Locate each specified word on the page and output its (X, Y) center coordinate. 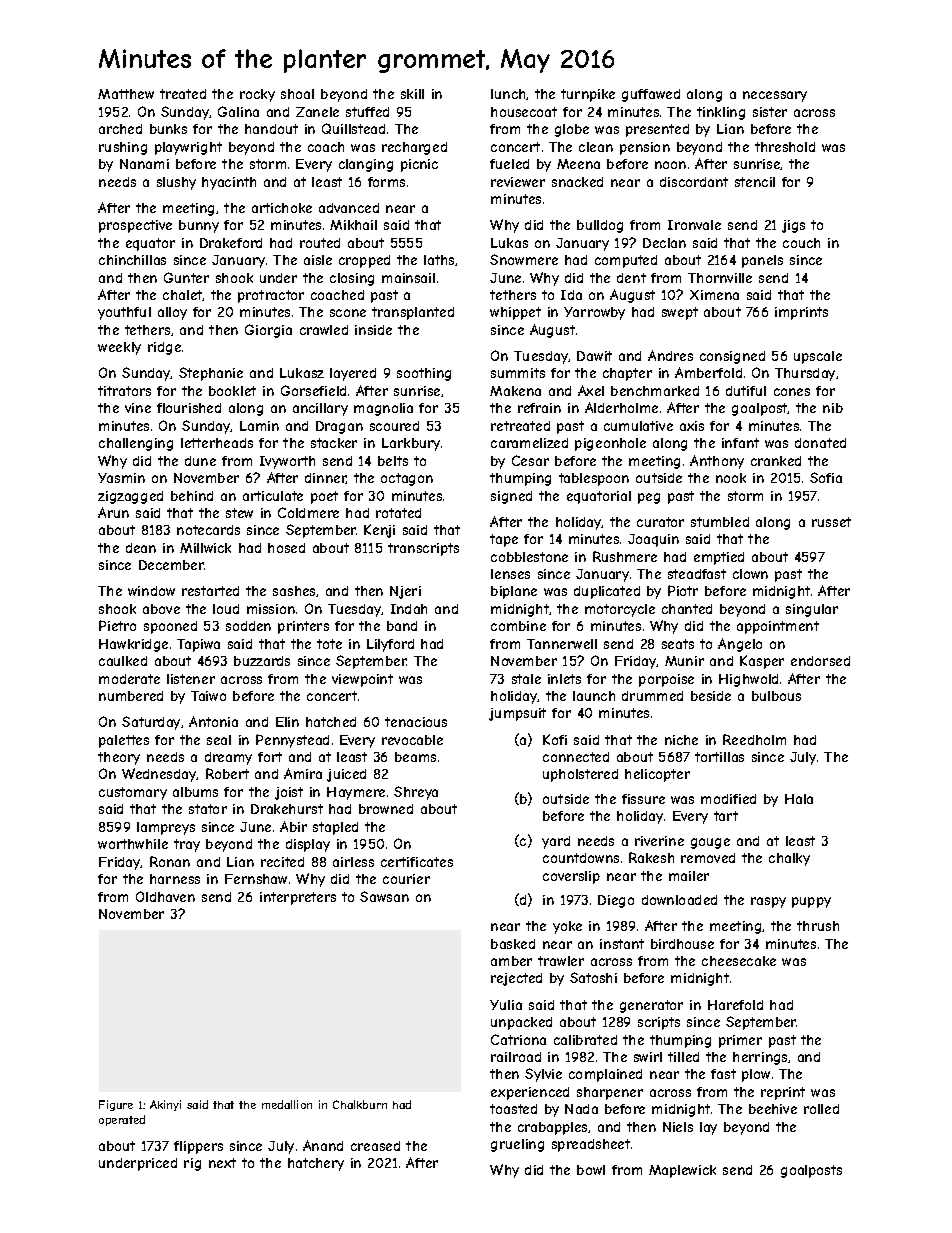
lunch (508, 94)
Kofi (555, 739)
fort (270, 757)
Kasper (762, 662)
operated (122, 1120)
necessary (775, 96)
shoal (297, 94)
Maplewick (682, 1171)
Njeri (405, 592)
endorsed (820, 661)
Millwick (205, 548)
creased (375, 1146)
